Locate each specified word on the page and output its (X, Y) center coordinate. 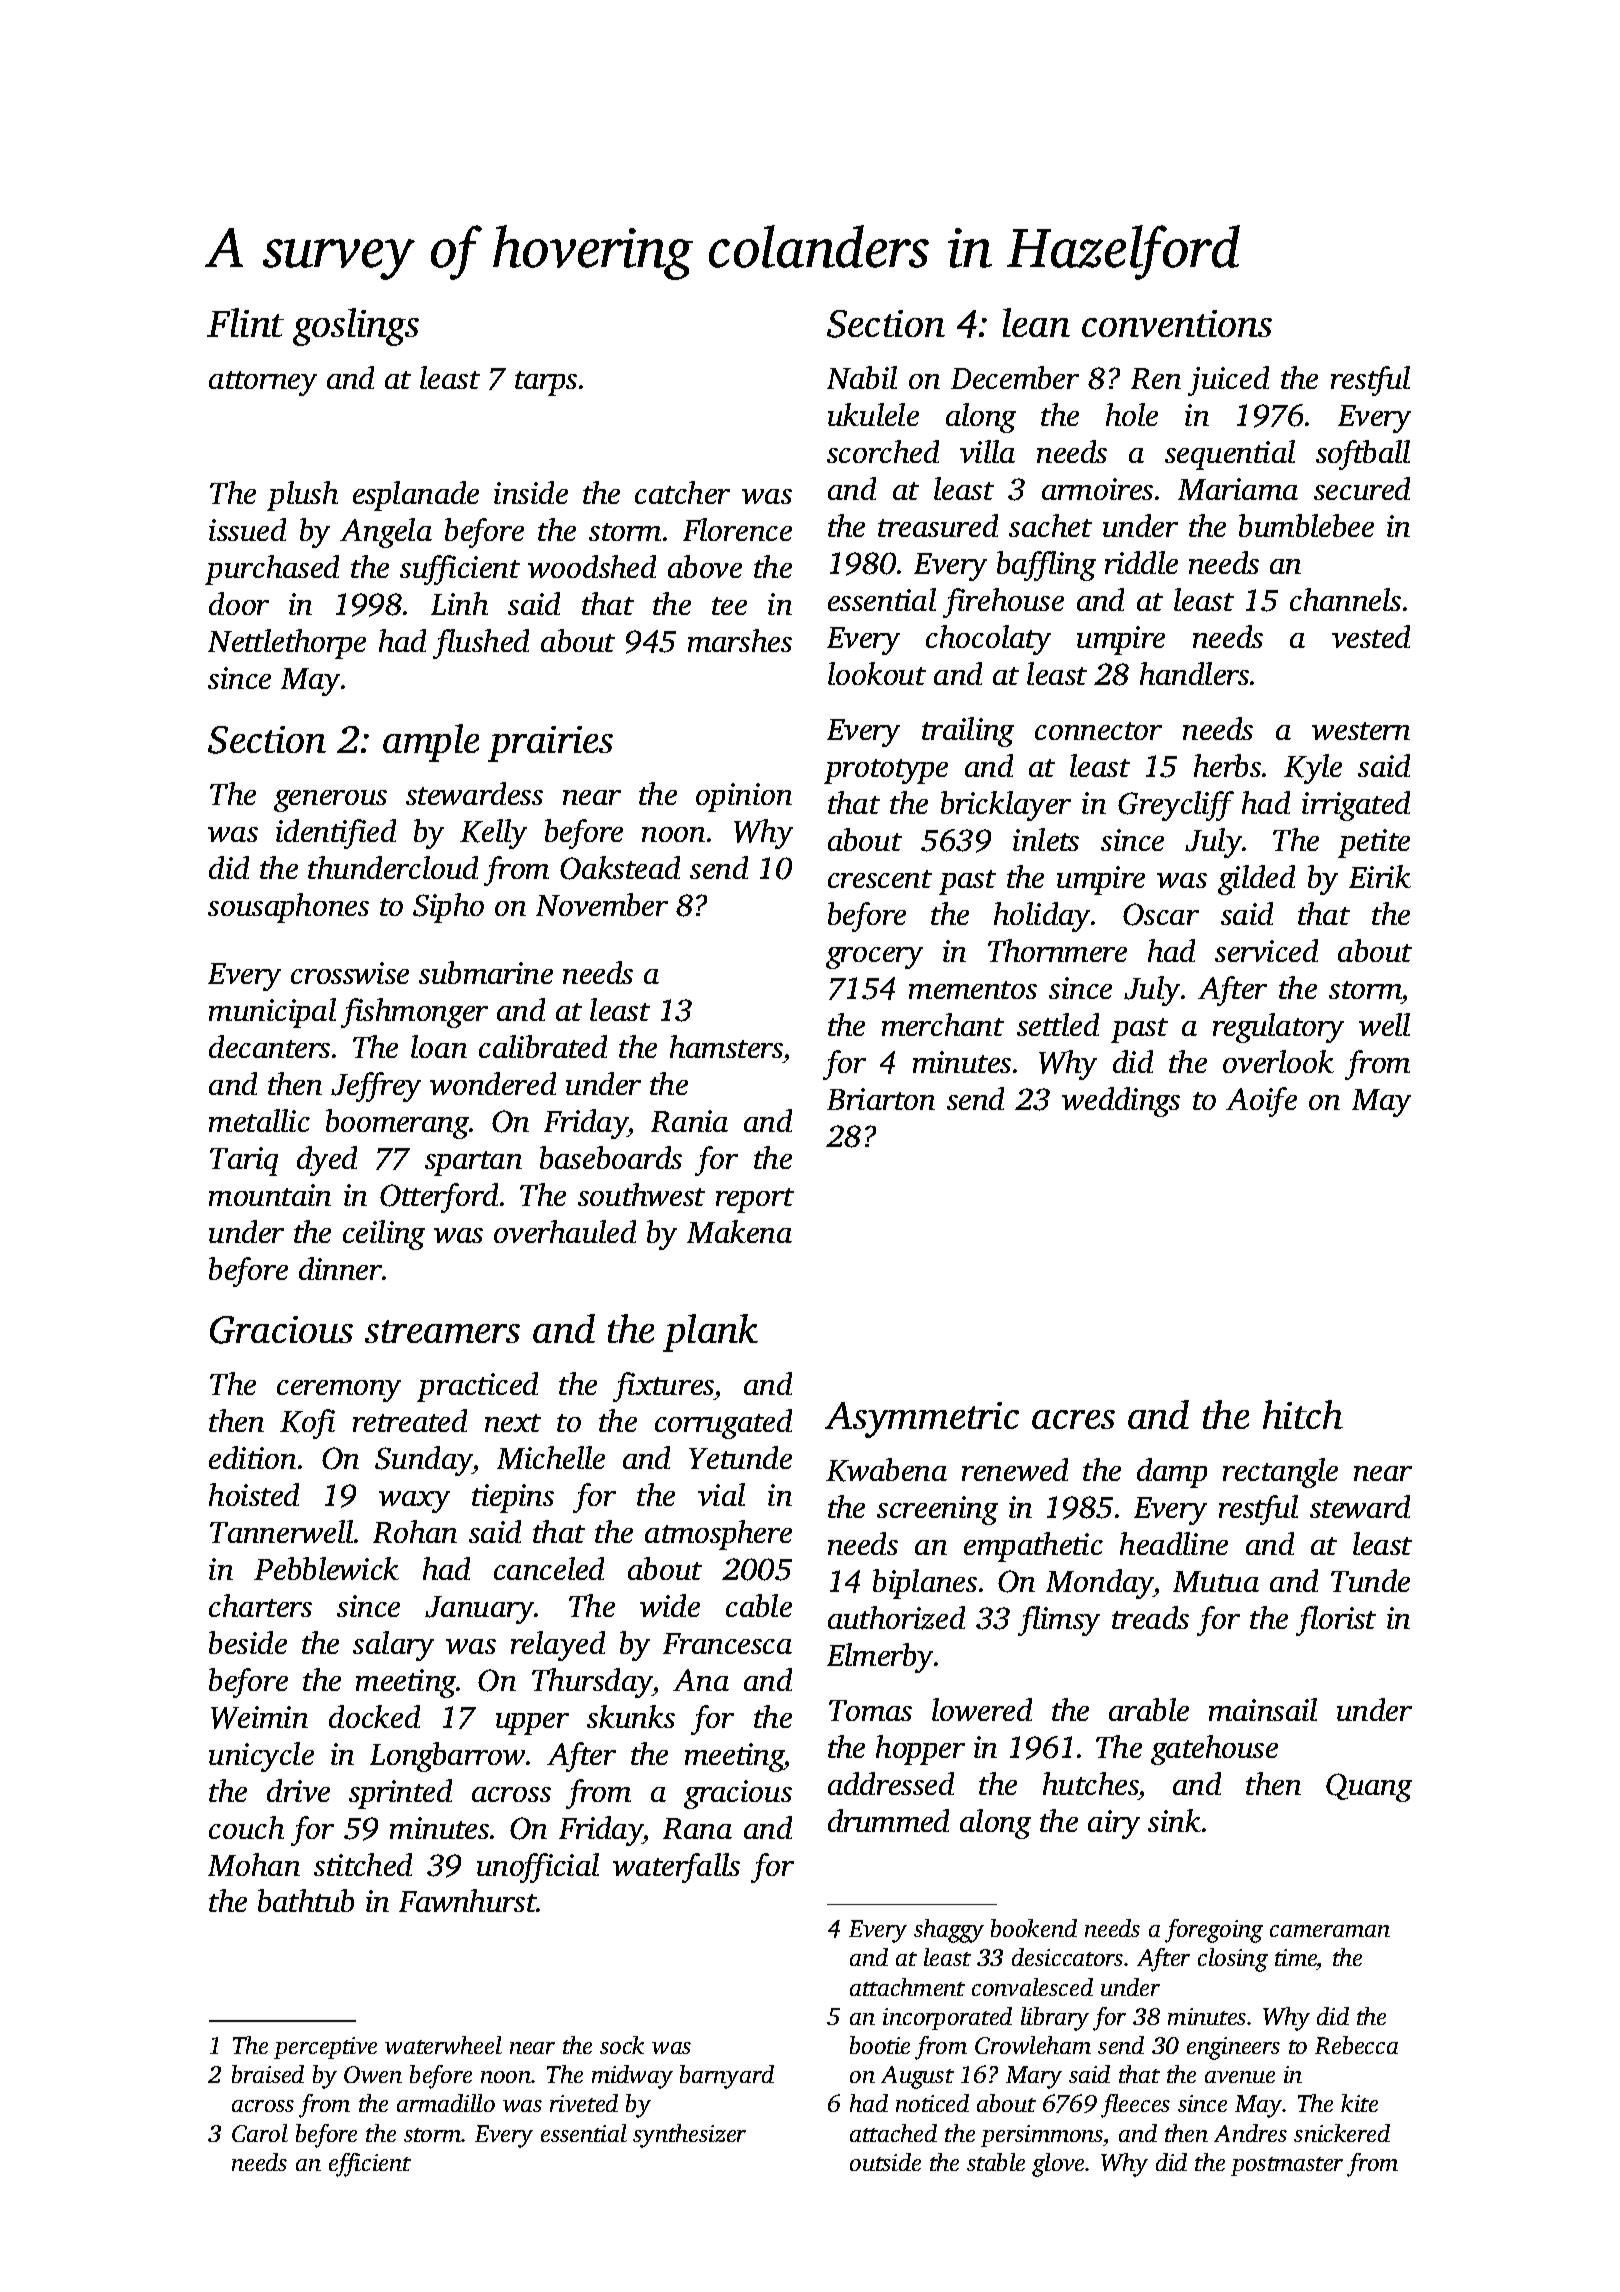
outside (885, 2162)
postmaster (1287, 2166)
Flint (245, 322)
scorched (883, 451)
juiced (1228, 381)
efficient (370, 2165)
